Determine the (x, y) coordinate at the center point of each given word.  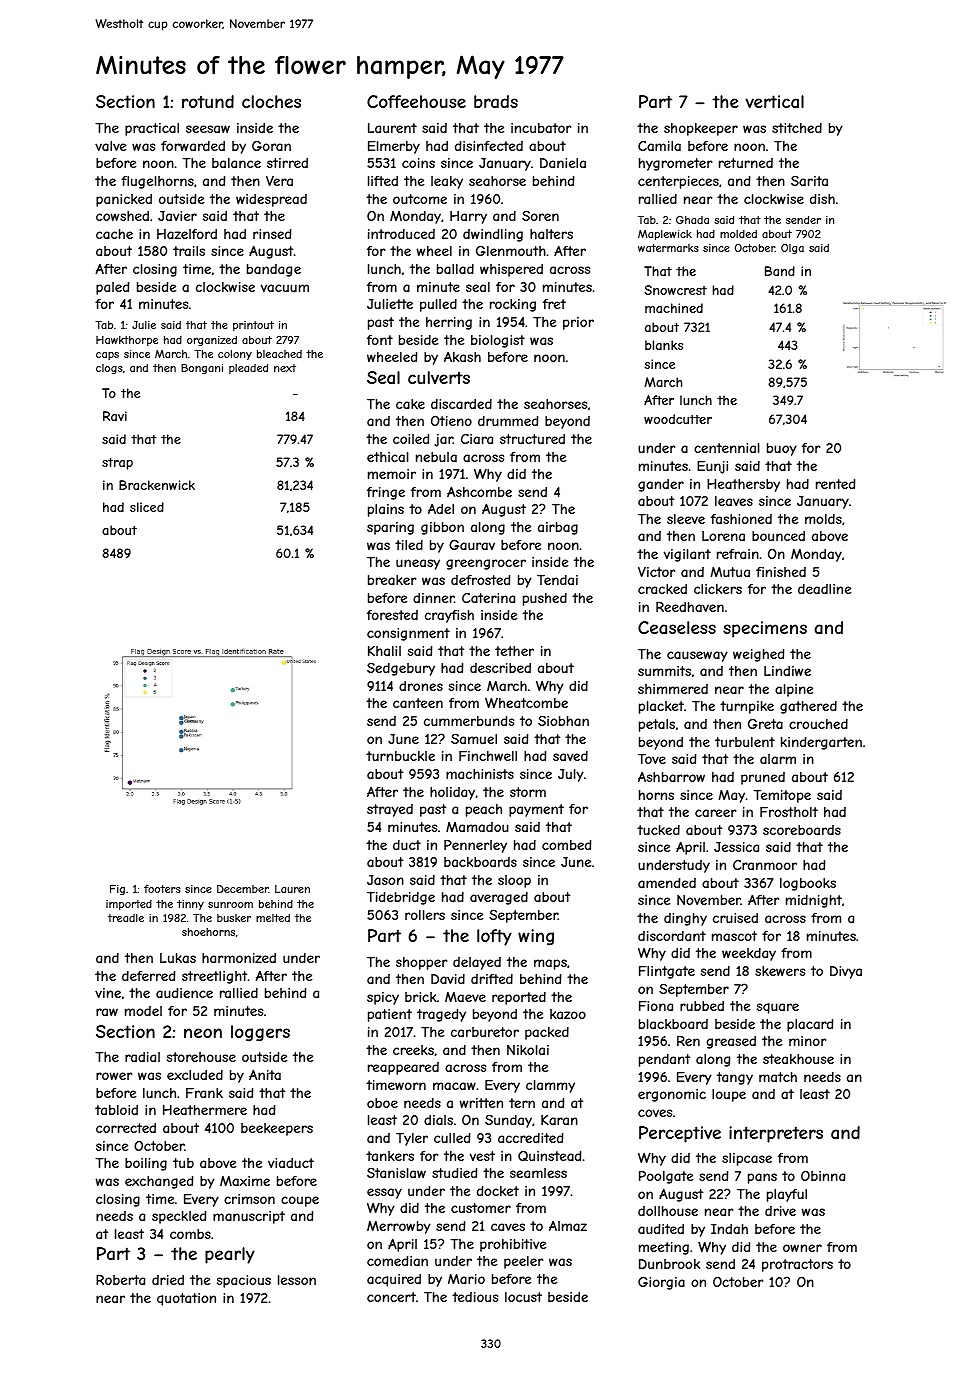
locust (523, 1297)
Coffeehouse (416, 101)
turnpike (747, 707)
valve (110, 146)
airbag (558, 528)
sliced (147, 507)
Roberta (120, 1279)
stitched (797, 128)
